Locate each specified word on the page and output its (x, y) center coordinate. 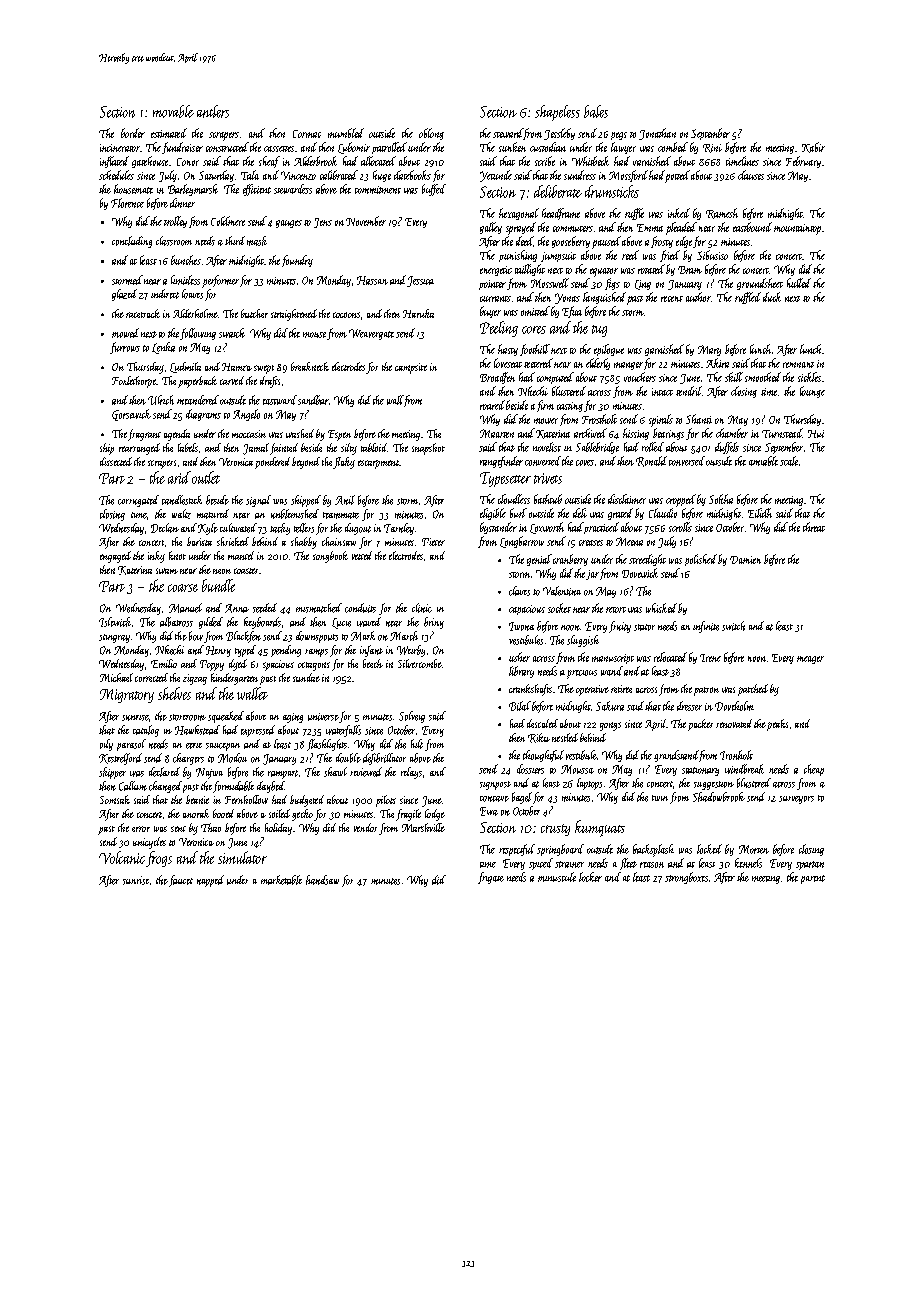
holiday (278, 829)
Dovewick (640, 573)
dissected (116, 461)
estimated (169, 133)
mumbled (346, 133)
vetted (362, 555)
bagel (522, 798)
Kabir (813, 147)
